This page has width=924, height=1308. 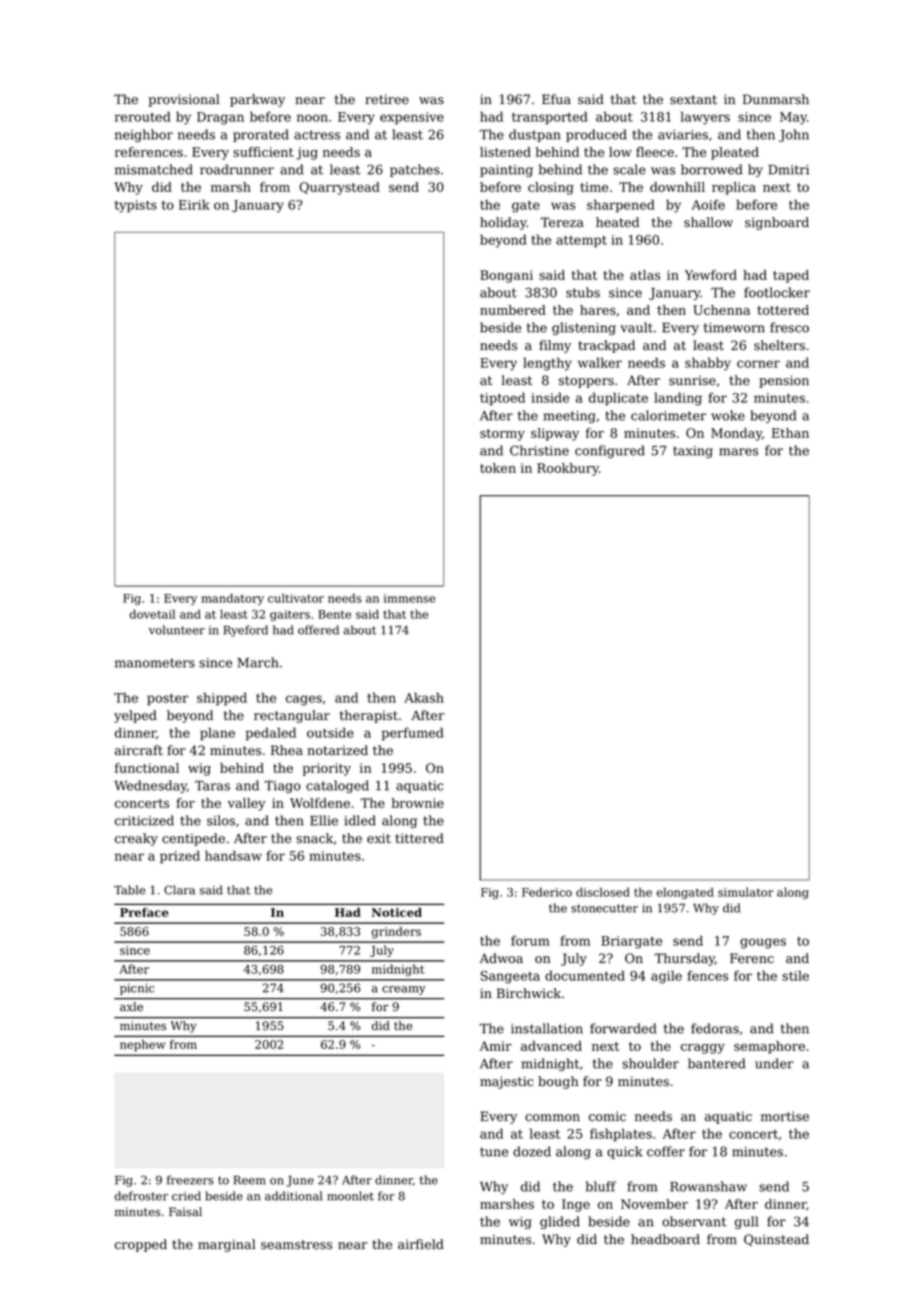 What do you see at coordinates (396, 933) in the page?
I see `grinders` at bounding box center [396, 933].
